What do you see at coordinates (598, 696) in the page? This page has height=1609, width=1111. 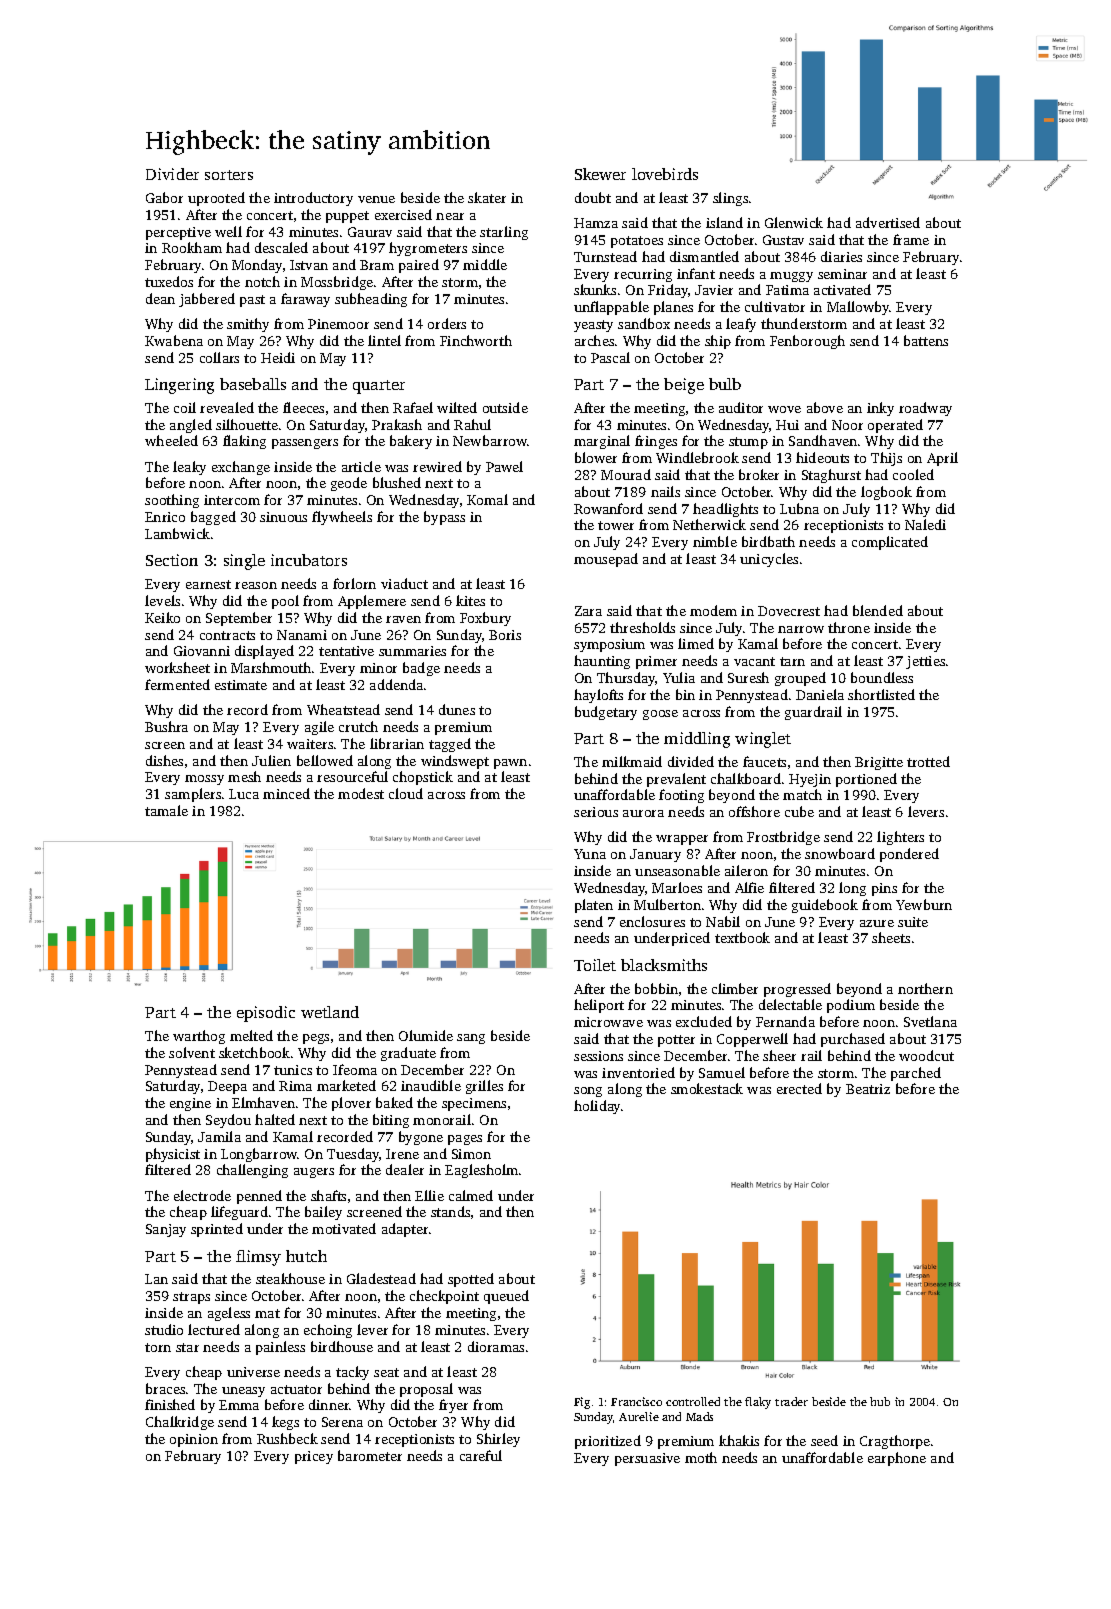 I see `haylofts` at bounding box center [598, 696].
